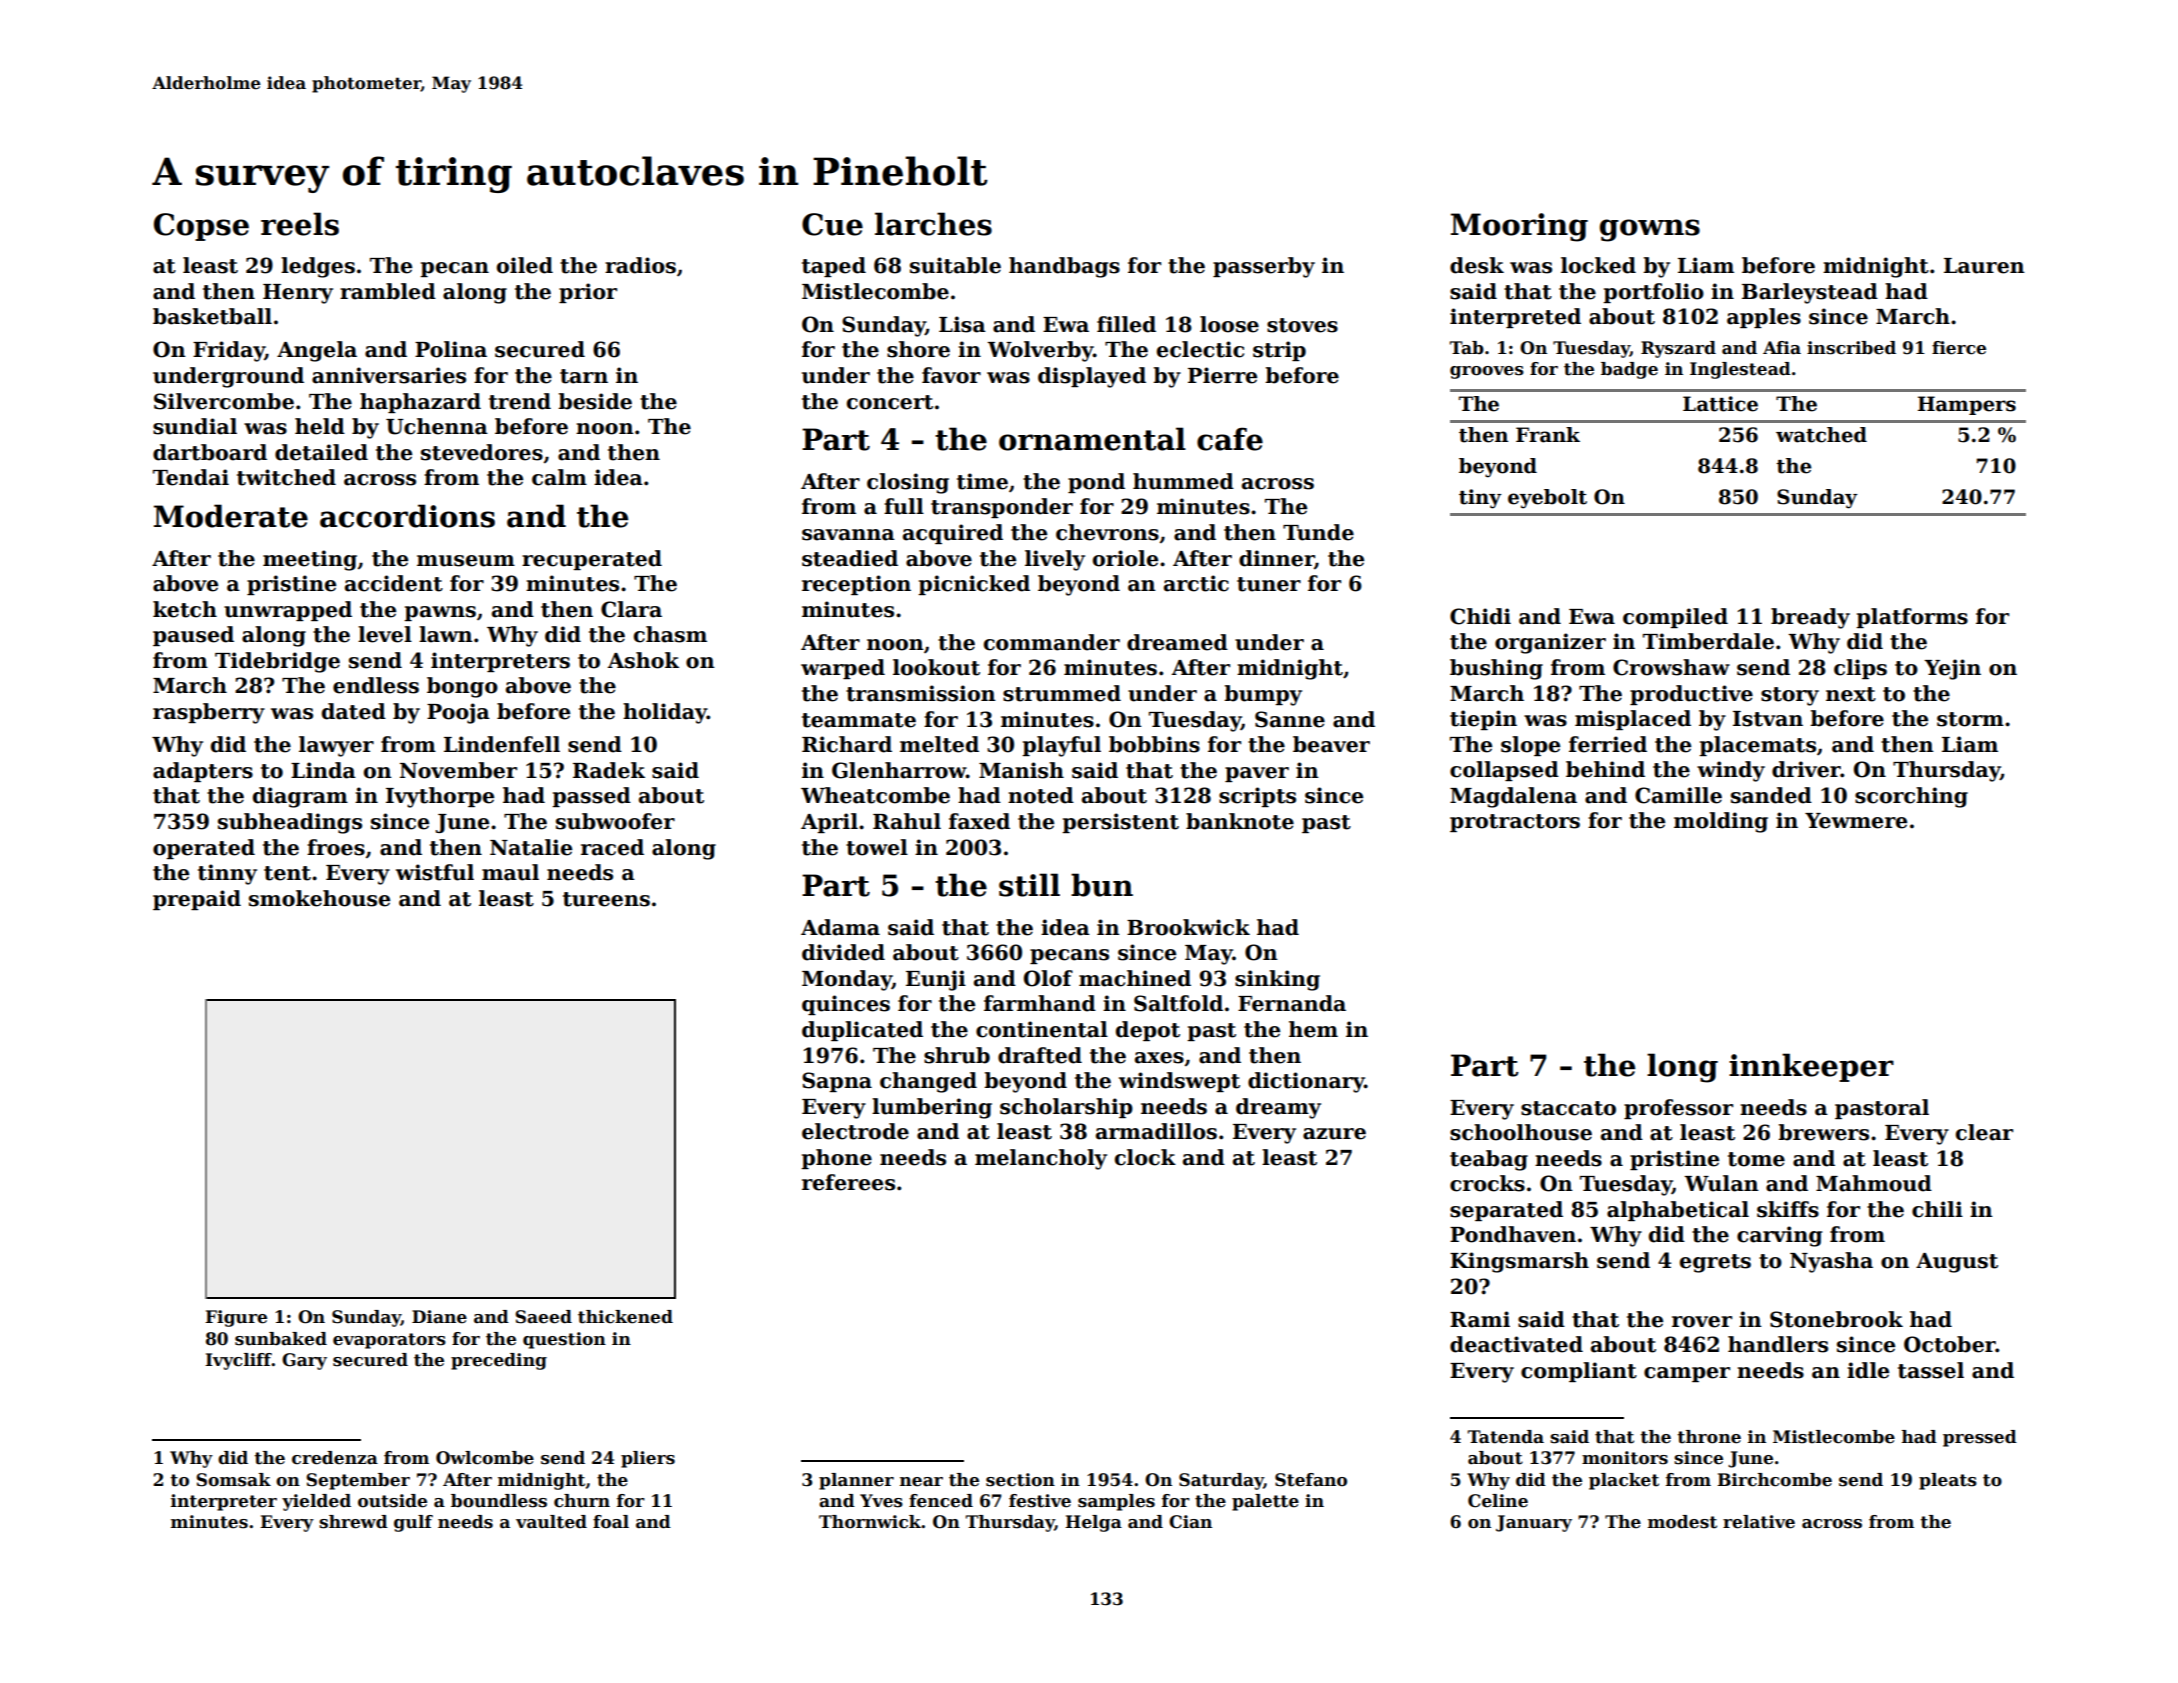  I want to click on interpreted, so click(1515, 318).
